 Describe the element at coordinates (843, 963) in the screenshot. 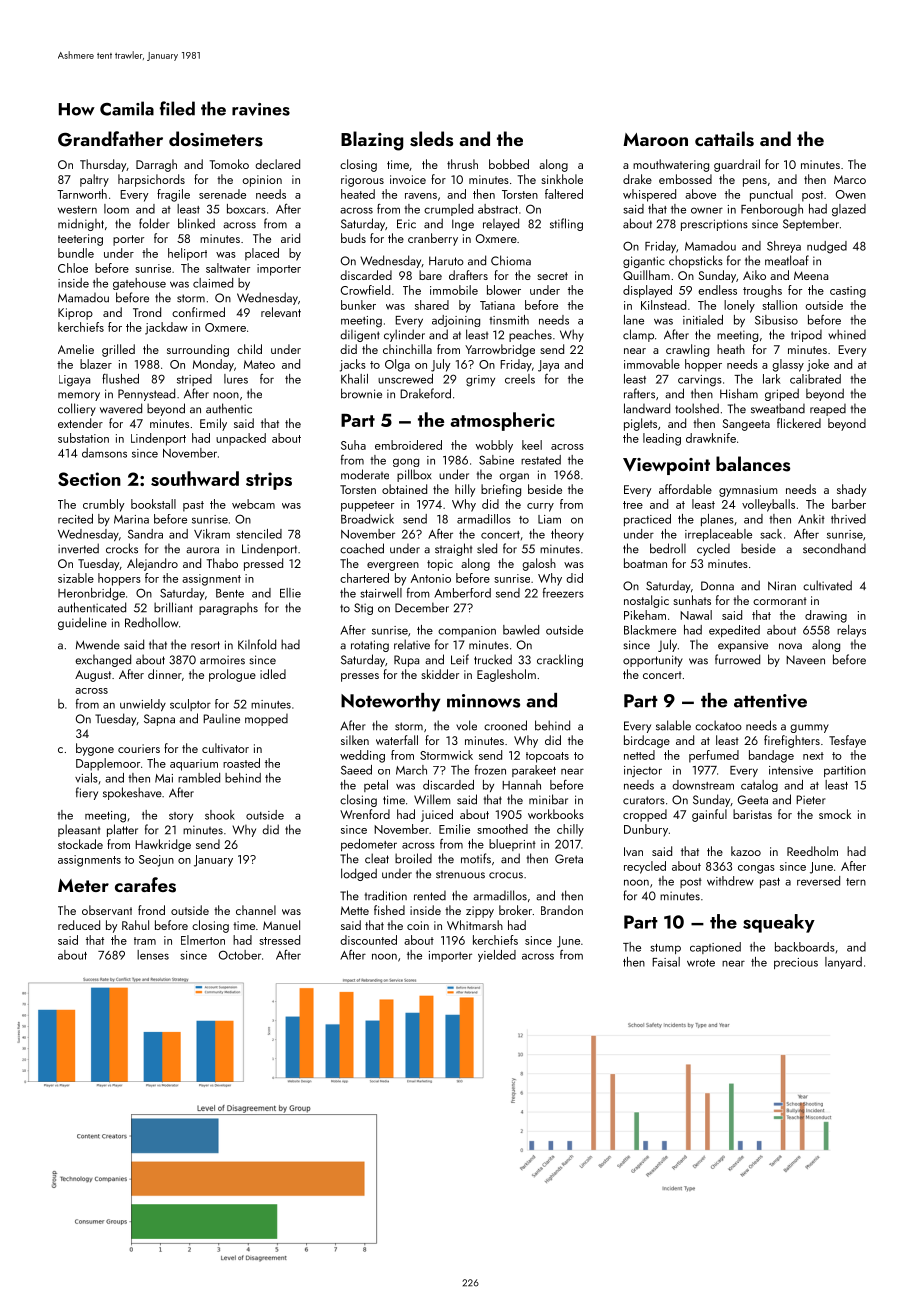

I see `lanyard` at that location.
